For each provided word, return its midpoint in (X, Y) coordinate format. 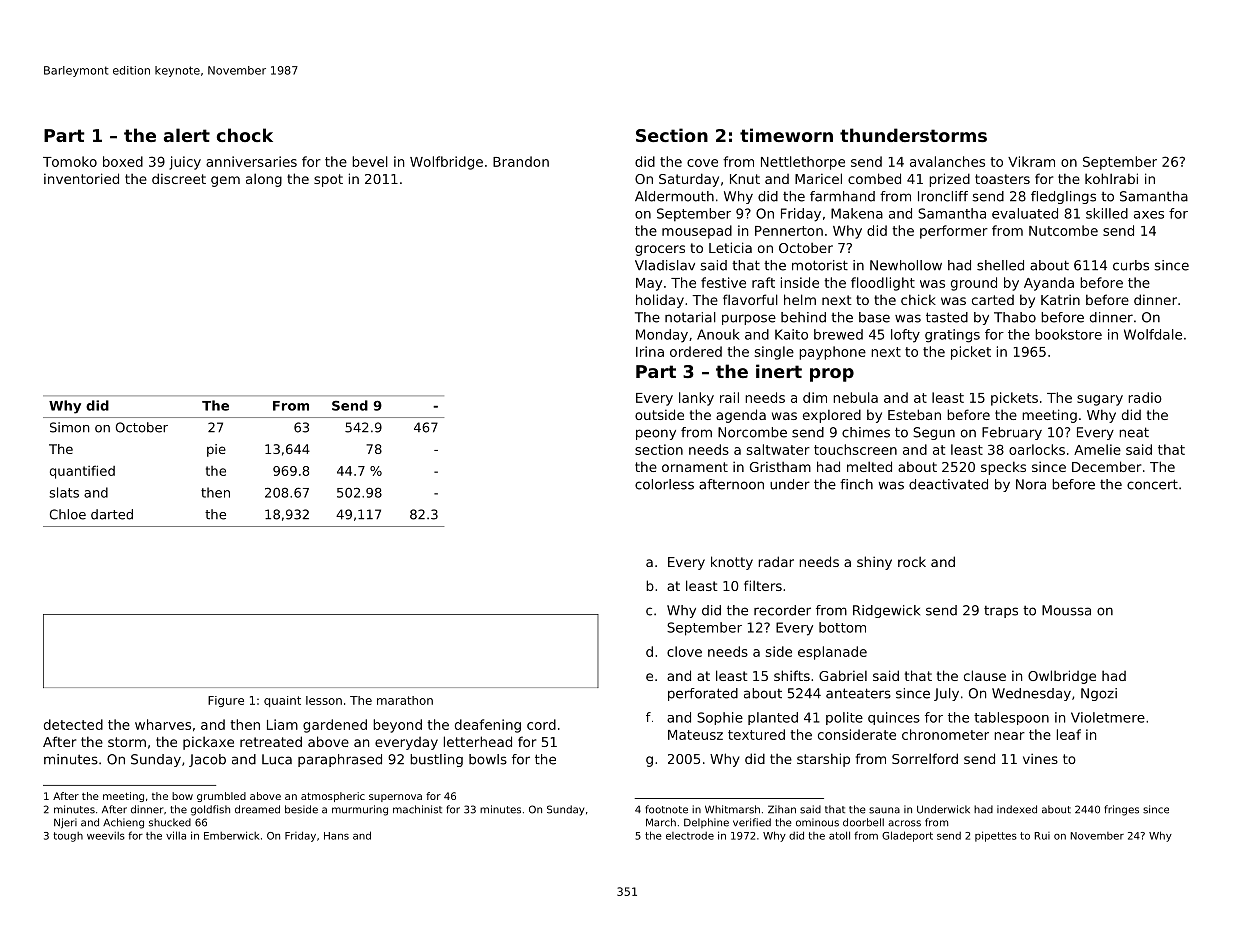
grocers (660, 250)
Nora (1031, 484)
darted (112, 514)
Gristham (780, 467)
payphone (832, 353)
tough (68, 837)
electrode (690, 836)
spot (328, 180)
